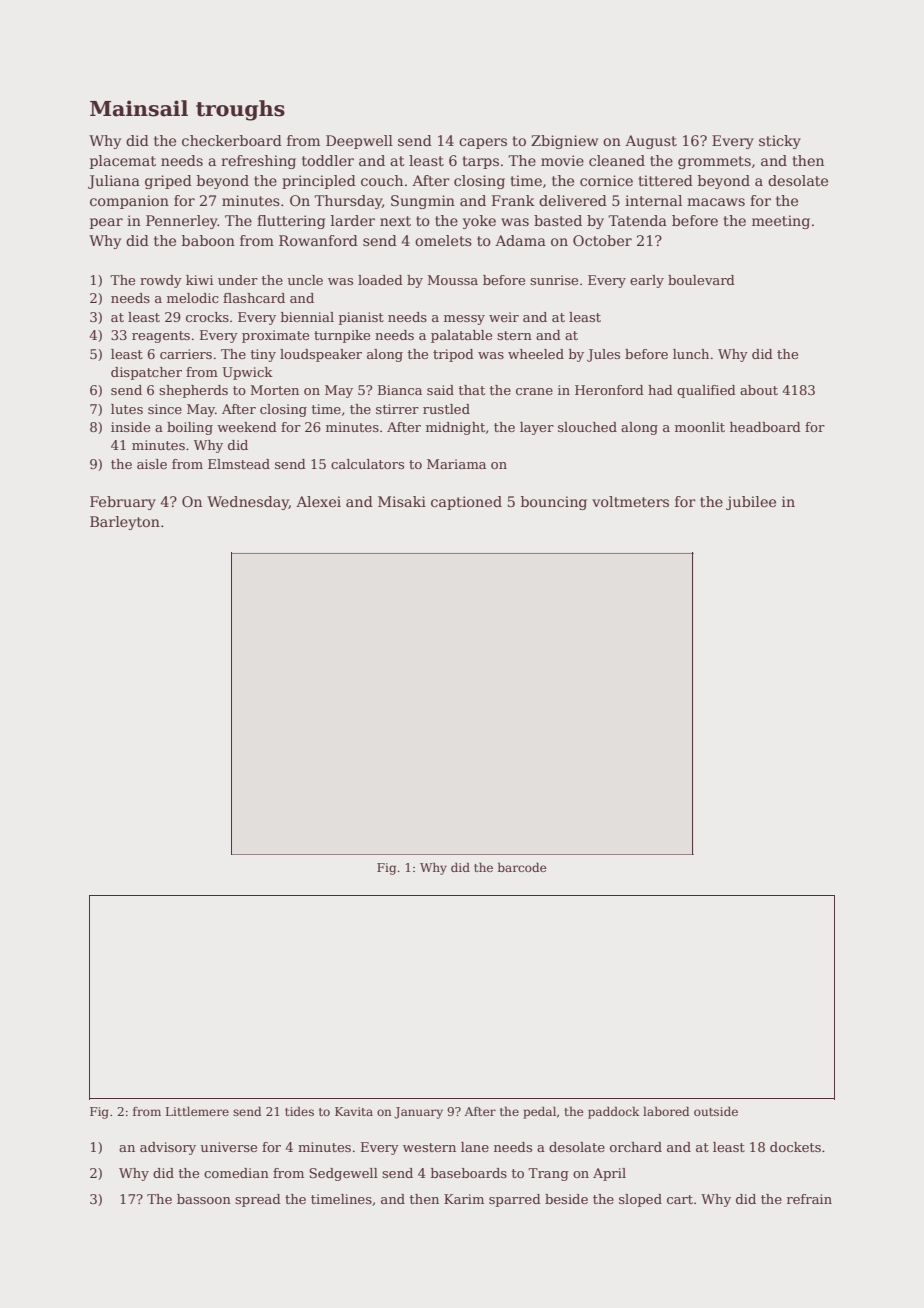 The image size is (924, 1308). Describe the element at coordinates (472, 390) in the screenshot. I see `that` at that location.
